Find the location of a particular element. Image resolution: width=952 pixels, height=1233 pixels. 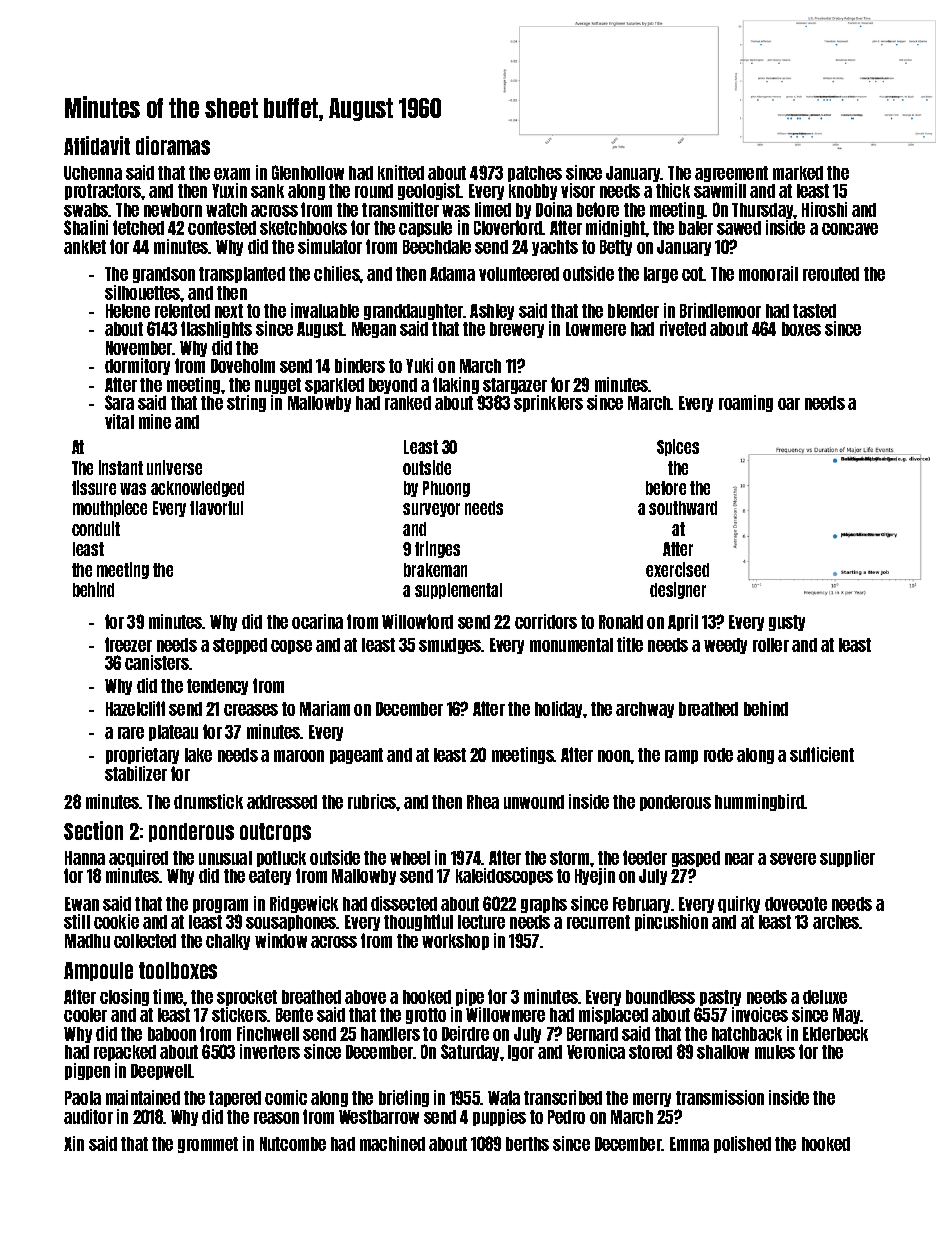

rare is located at coordinates (131, 733).
